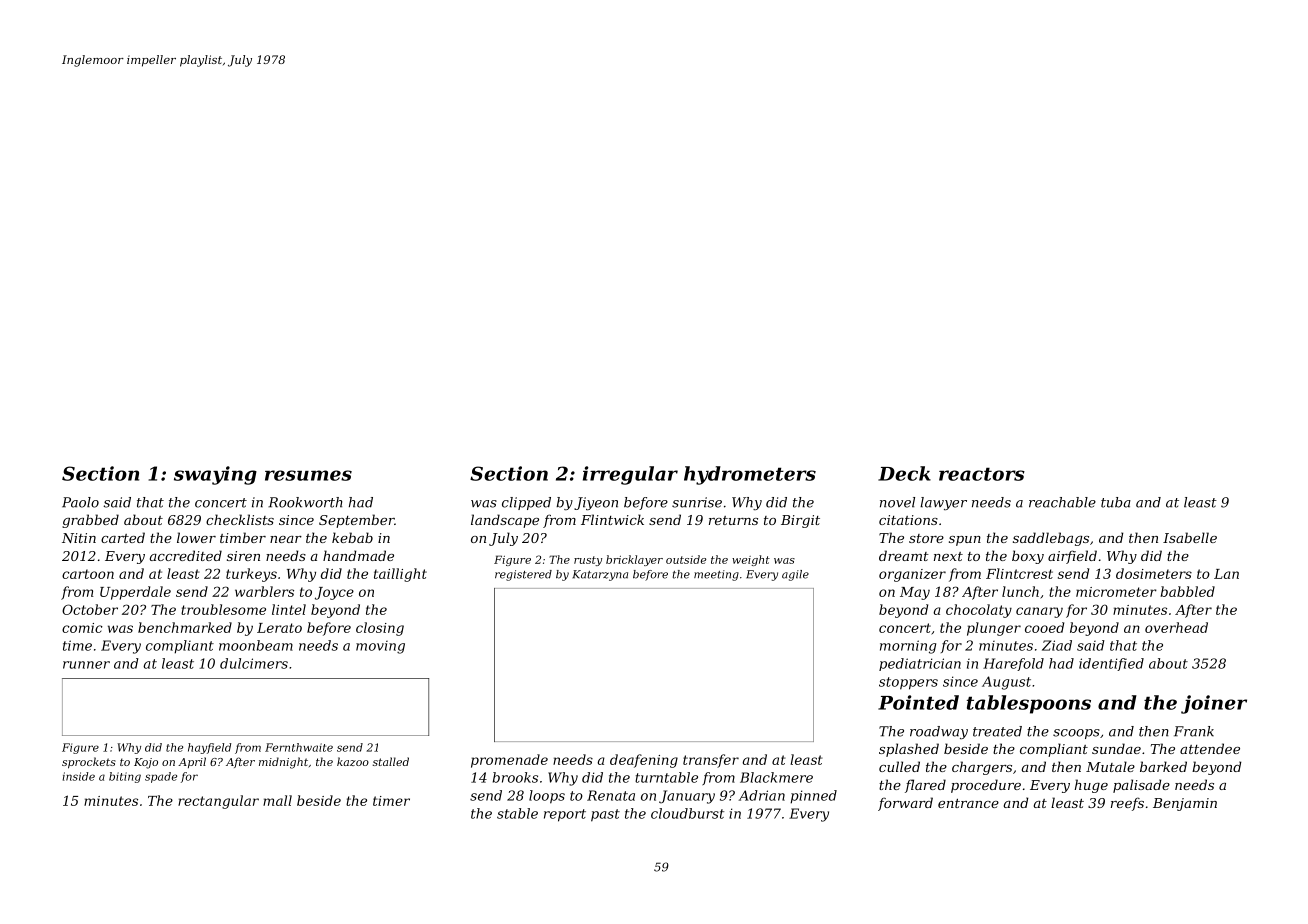  What do you see at coordinates (565, 815) in the image?
I see `report` at bounding box center [565, 815].
